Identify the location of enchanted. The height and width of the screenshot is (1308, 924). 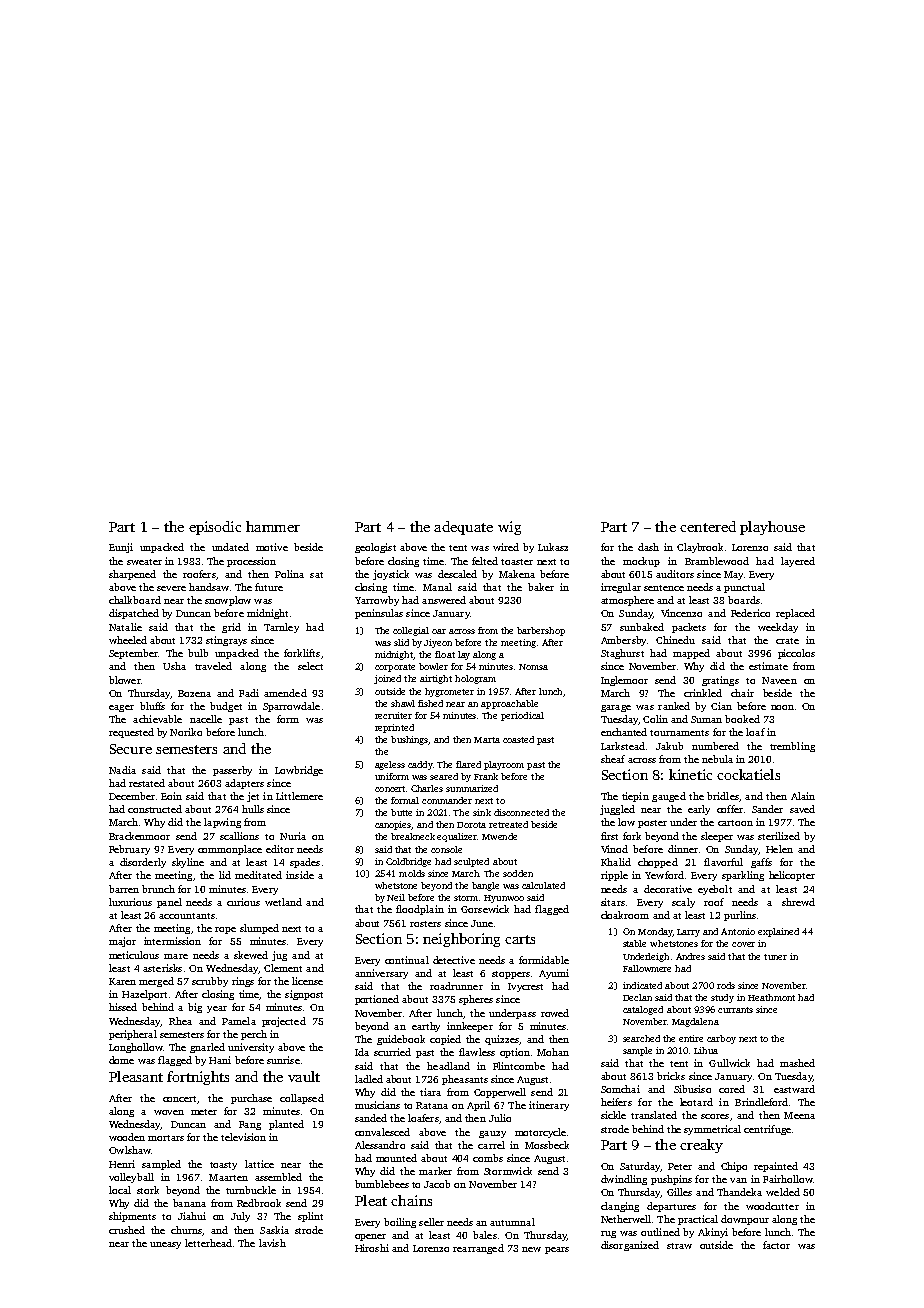
(624, 732).
